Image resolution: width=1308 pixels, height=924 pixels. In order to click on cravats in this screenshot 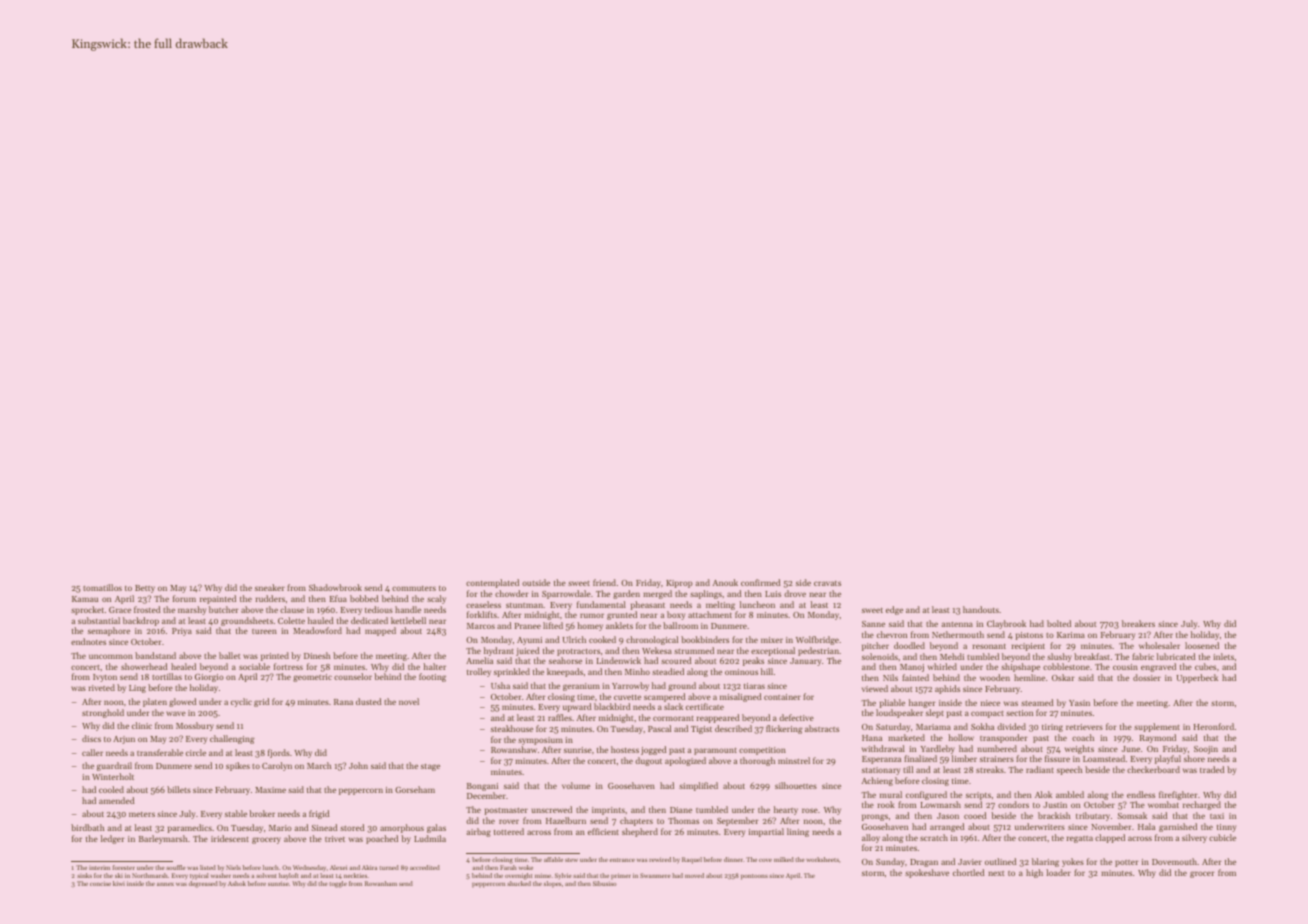, I will do `click(827, 583)`.
